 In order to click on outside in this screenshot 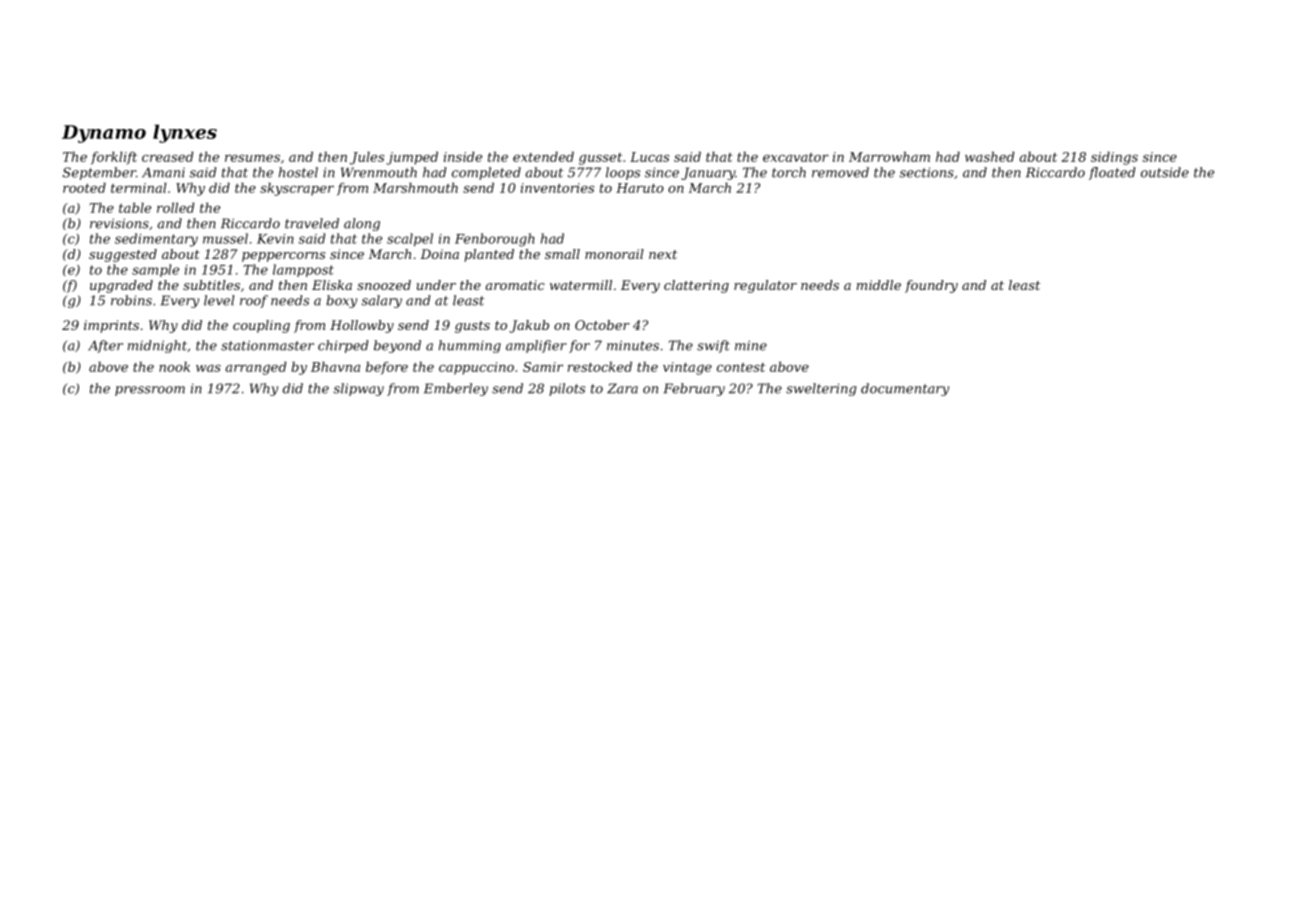, I will do `click(1165, 172)`.
